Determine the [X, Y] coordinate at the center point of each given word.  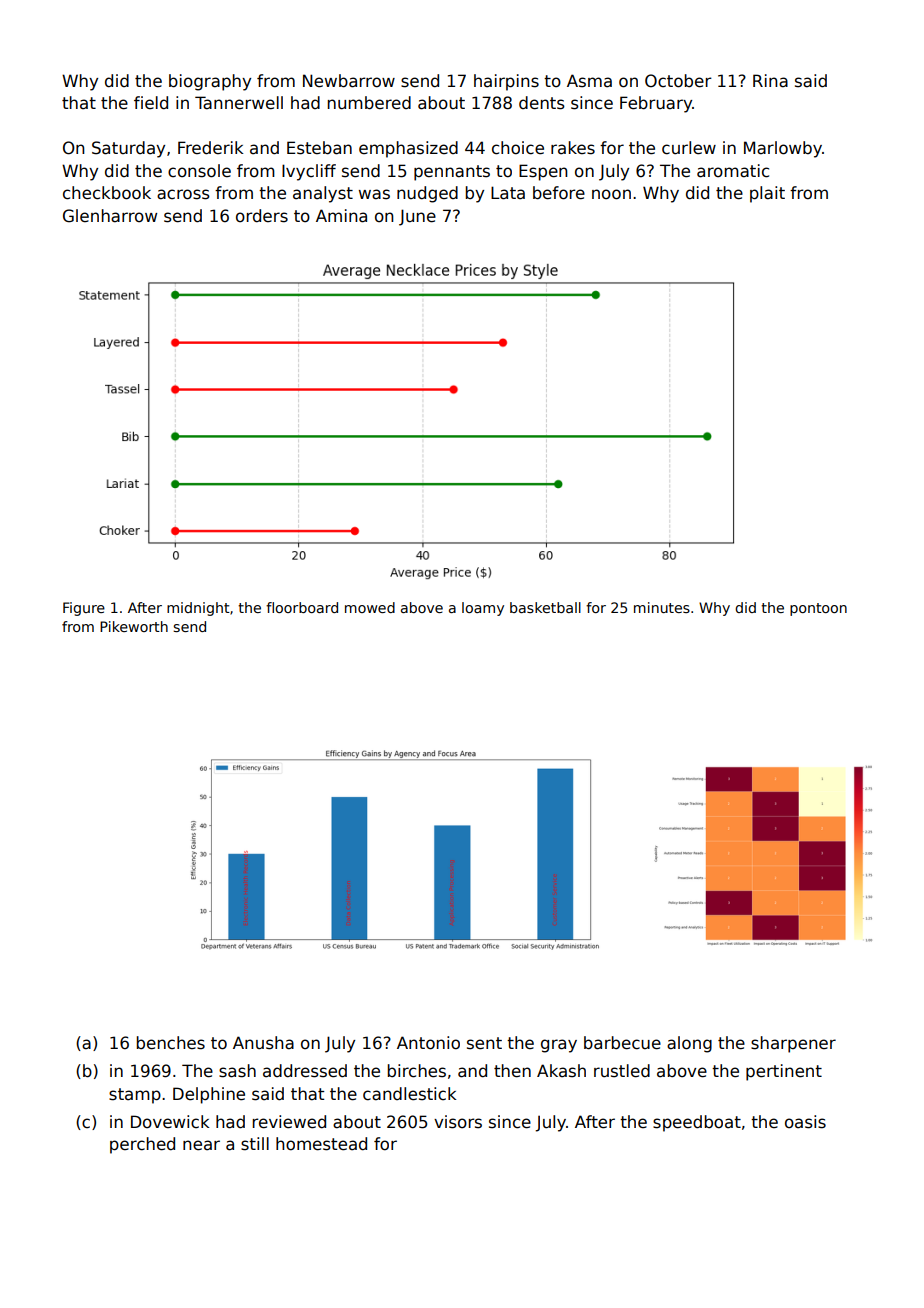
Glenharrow [110, 216]
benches [171, 1043]
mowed [370, 607]
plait [767, 194]
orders [262, 216]
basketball [545, 607]
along [689, 1044]
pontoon [818, 609]
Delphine [209, 1095]
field [151, 103]
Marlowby [783, 149]
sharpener [793, 1044]
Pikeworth [134, 626]
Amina [341, 216]
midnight [198, 609]
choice [518, 148]
